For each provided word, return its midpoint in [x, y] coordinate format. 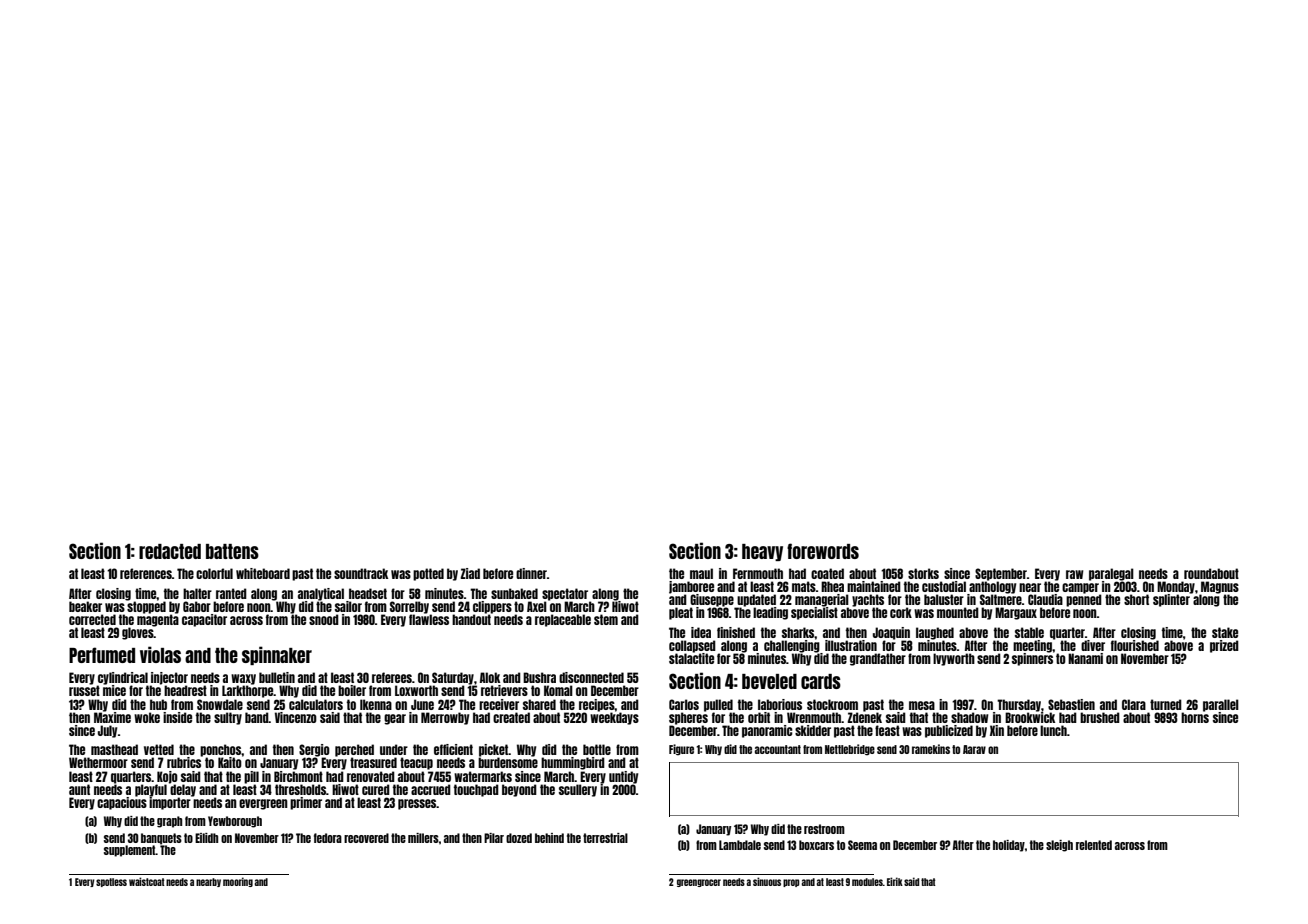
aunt [79, 789]
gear [395, 719]
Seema [862, 845]
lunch [1053, 730]
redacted [170, 551]
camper [1080, 588]
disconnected [591, 677]
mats [804, 586]
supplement [130, 851]
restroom [824, 829]
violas [160, 654]
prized [1224, 646]
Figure [681, 750]
